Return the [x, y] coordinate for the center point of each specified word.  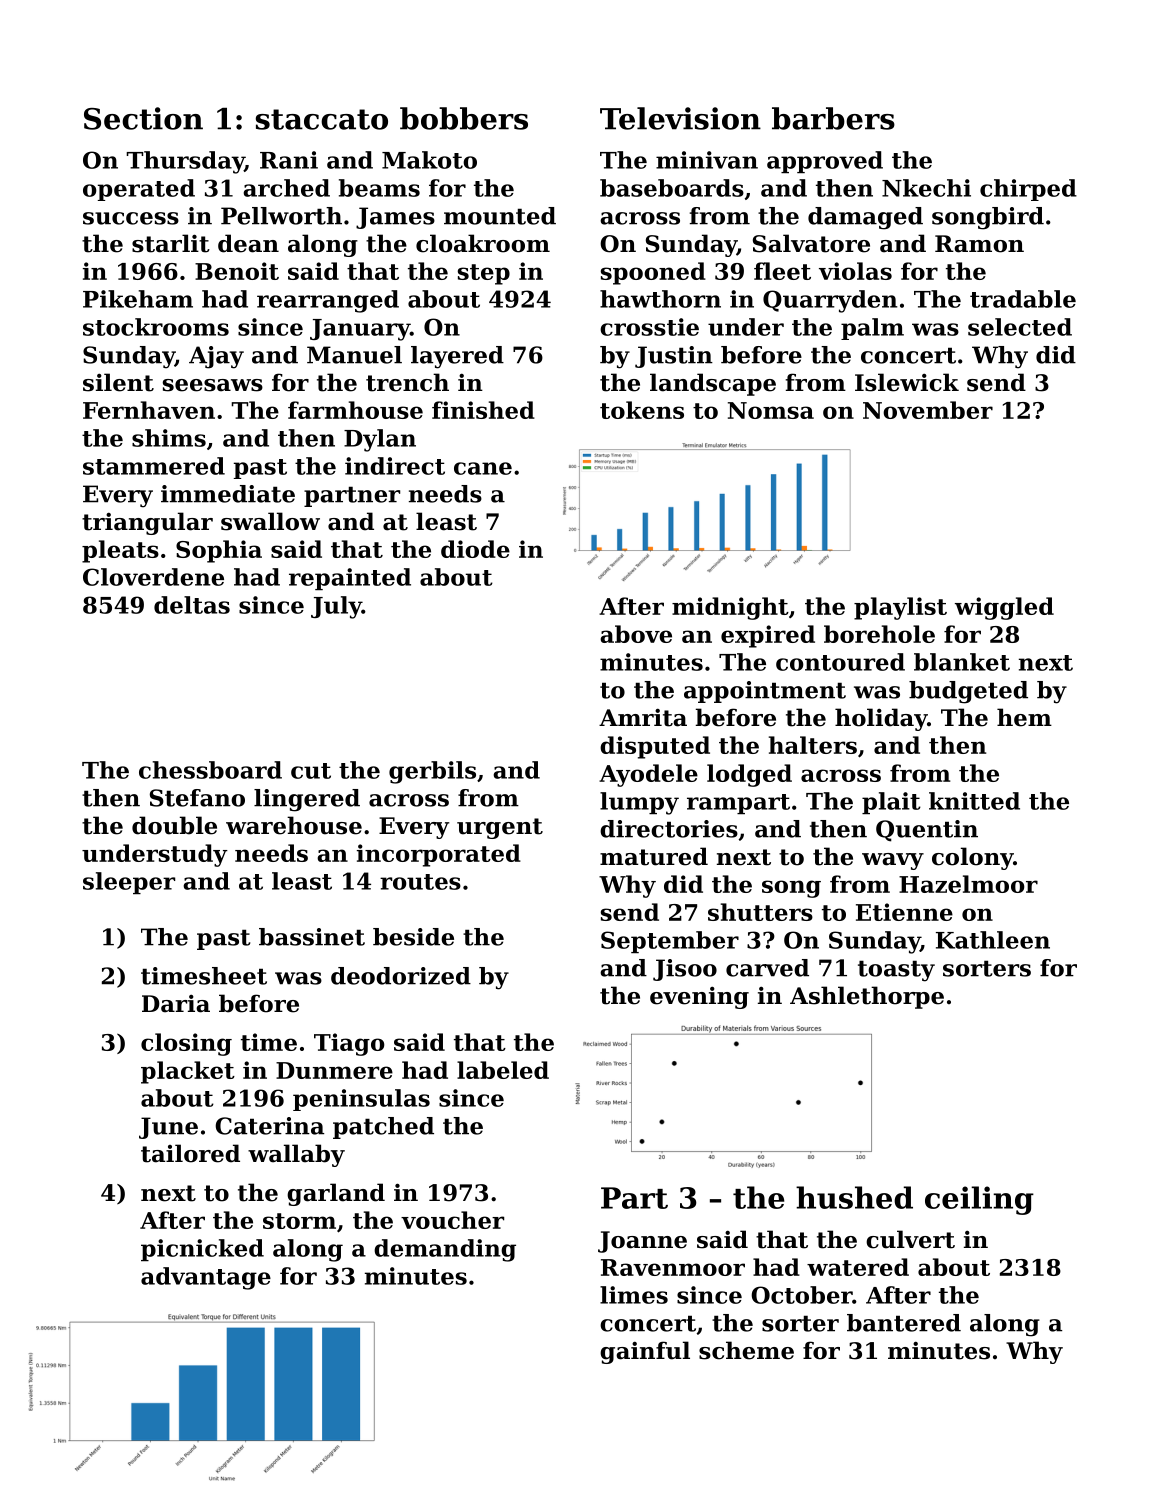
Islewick [907, 382]
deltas [192, 605]
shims [169, 438]
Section [143, 118]
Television [680, 118]
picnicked [202, 1250]
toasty [896, 971]
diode [475, 549]
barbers [833, 118]
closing [186, 1044]
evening [699, 997]
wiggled [1004, 608]
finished [483, 410]
